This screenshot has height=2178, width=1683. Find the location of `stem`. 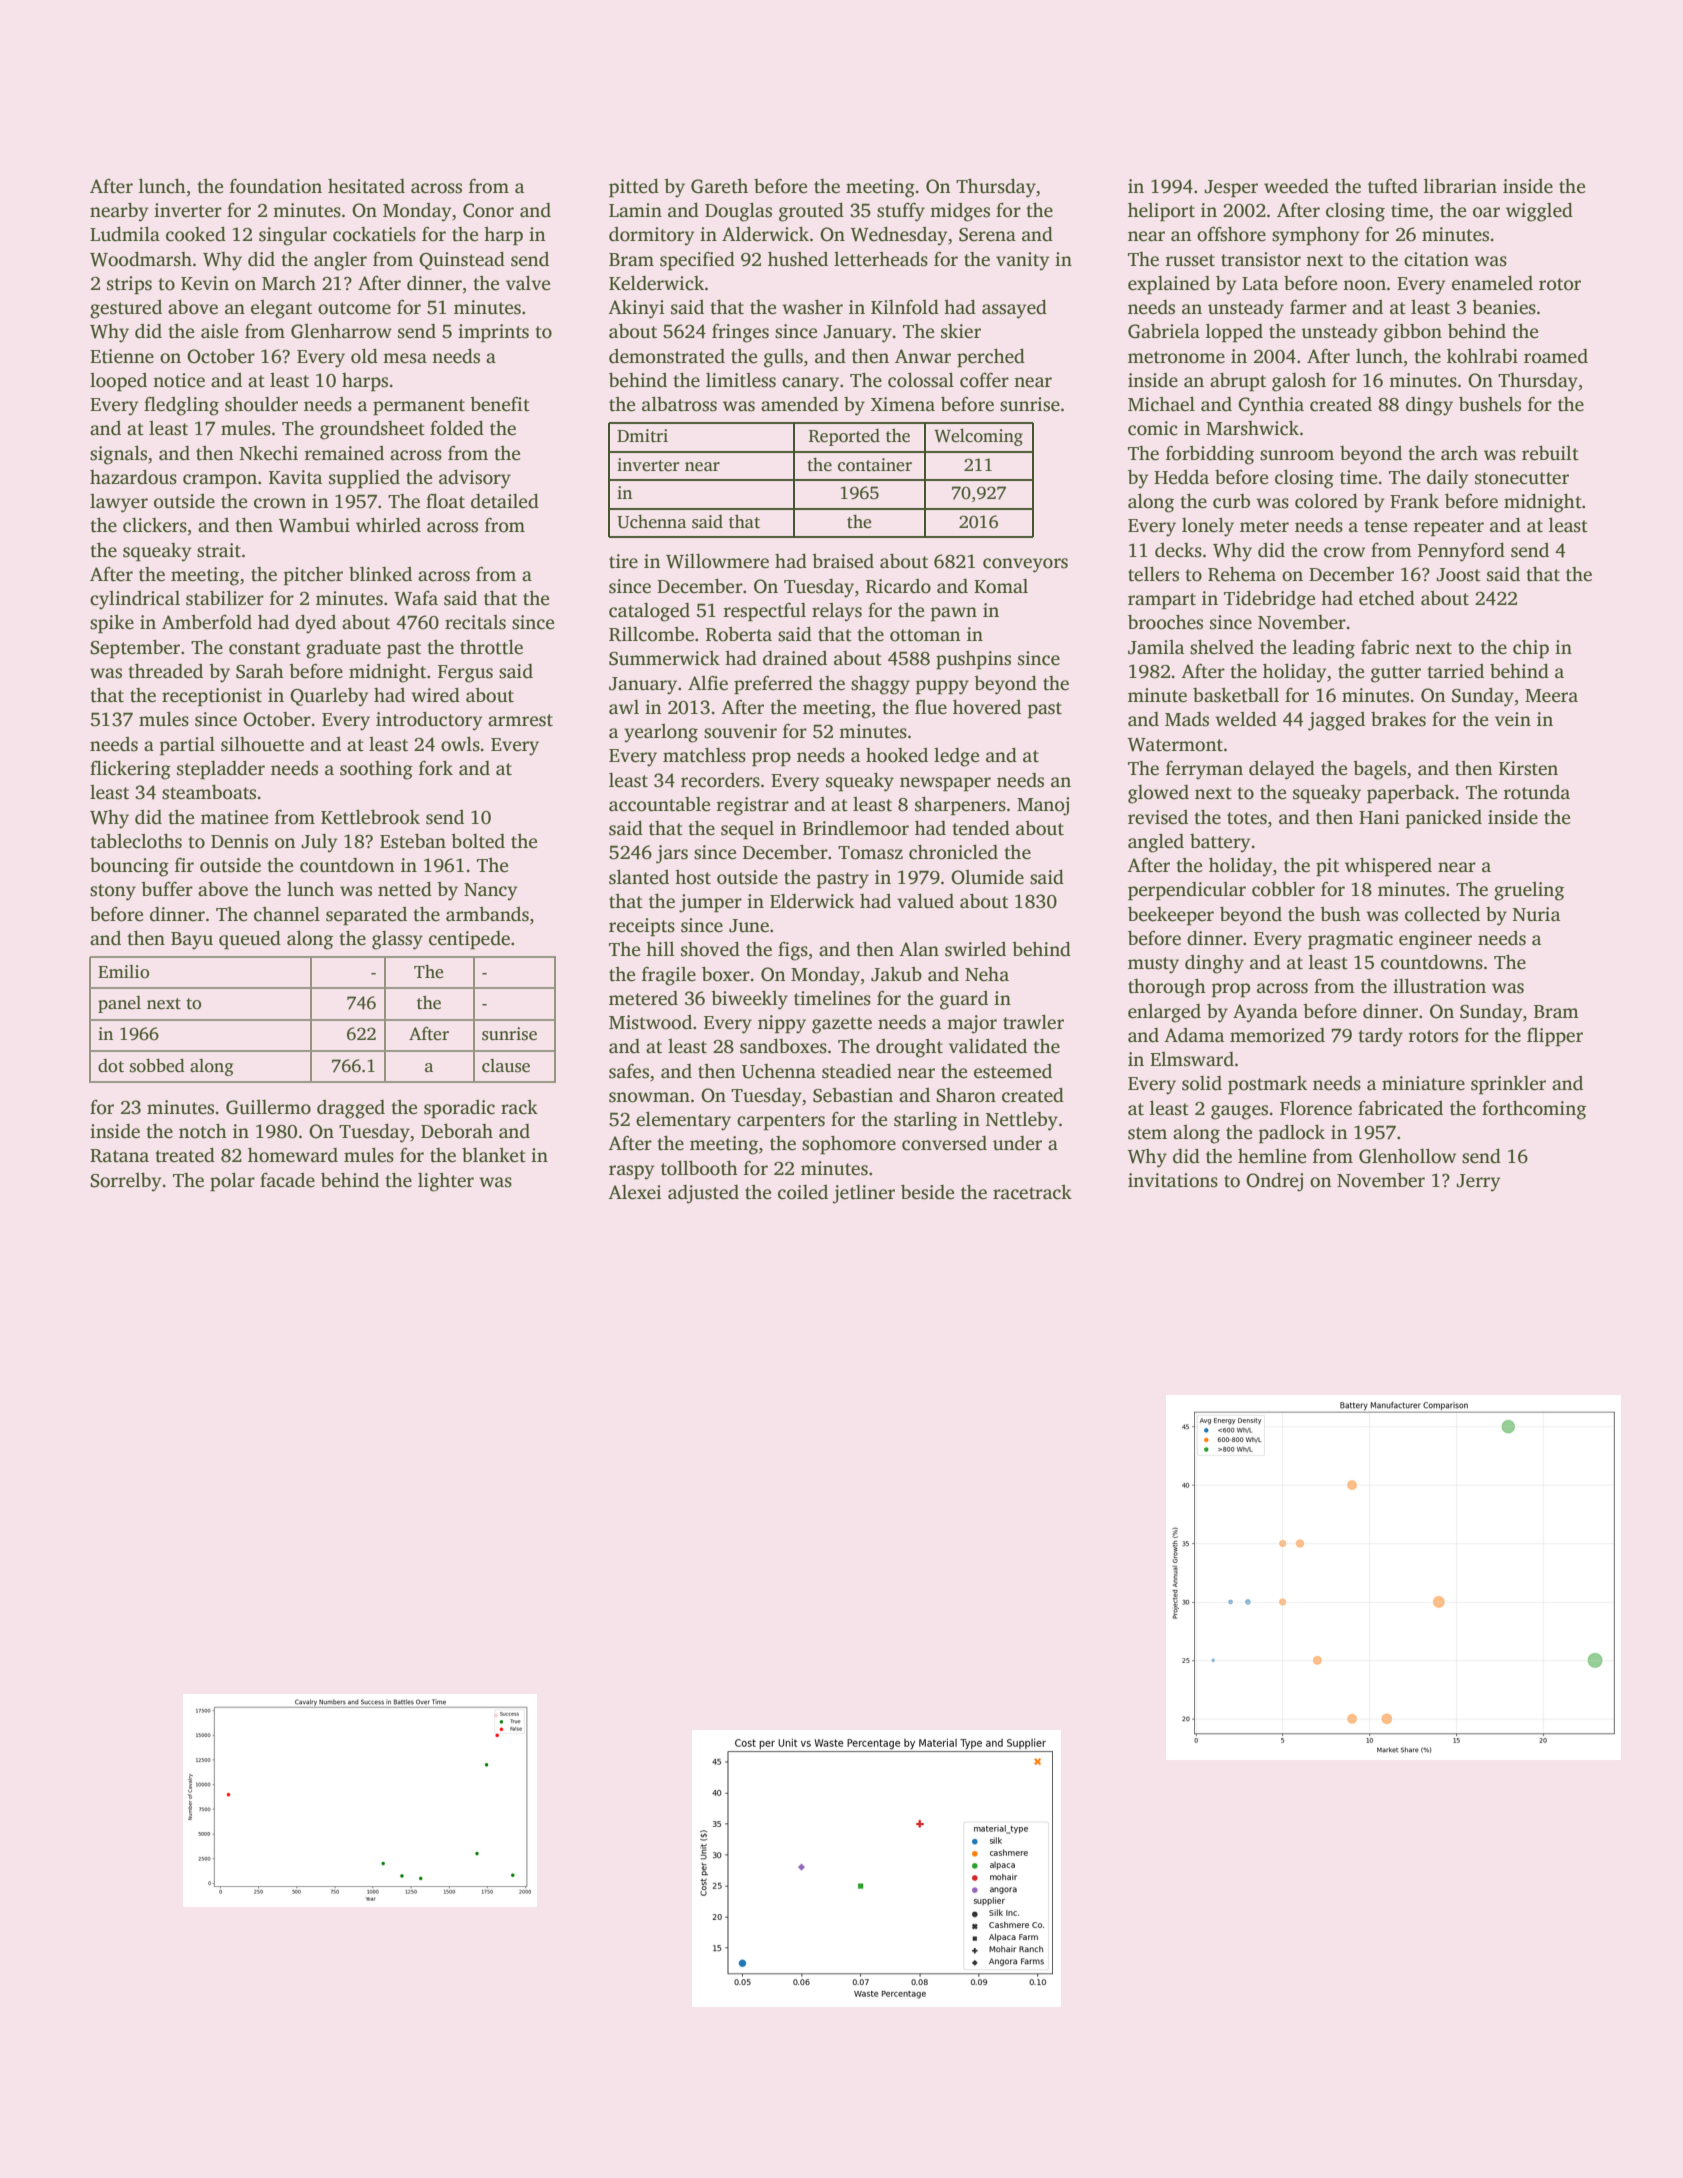

stem is located at coordinates (1147, 1133).
